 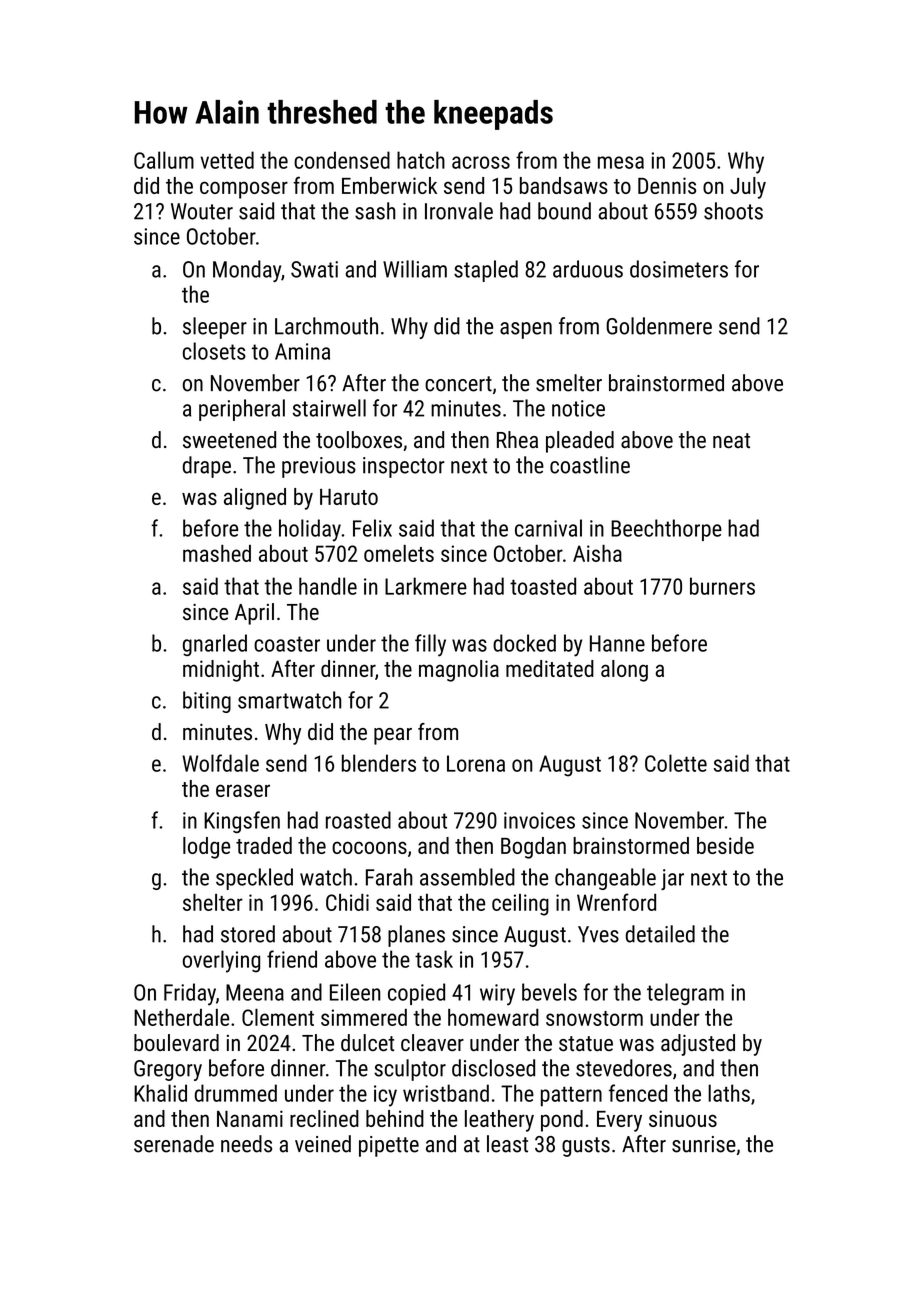 I want to click on telegram, so click(x=685, y=994).
